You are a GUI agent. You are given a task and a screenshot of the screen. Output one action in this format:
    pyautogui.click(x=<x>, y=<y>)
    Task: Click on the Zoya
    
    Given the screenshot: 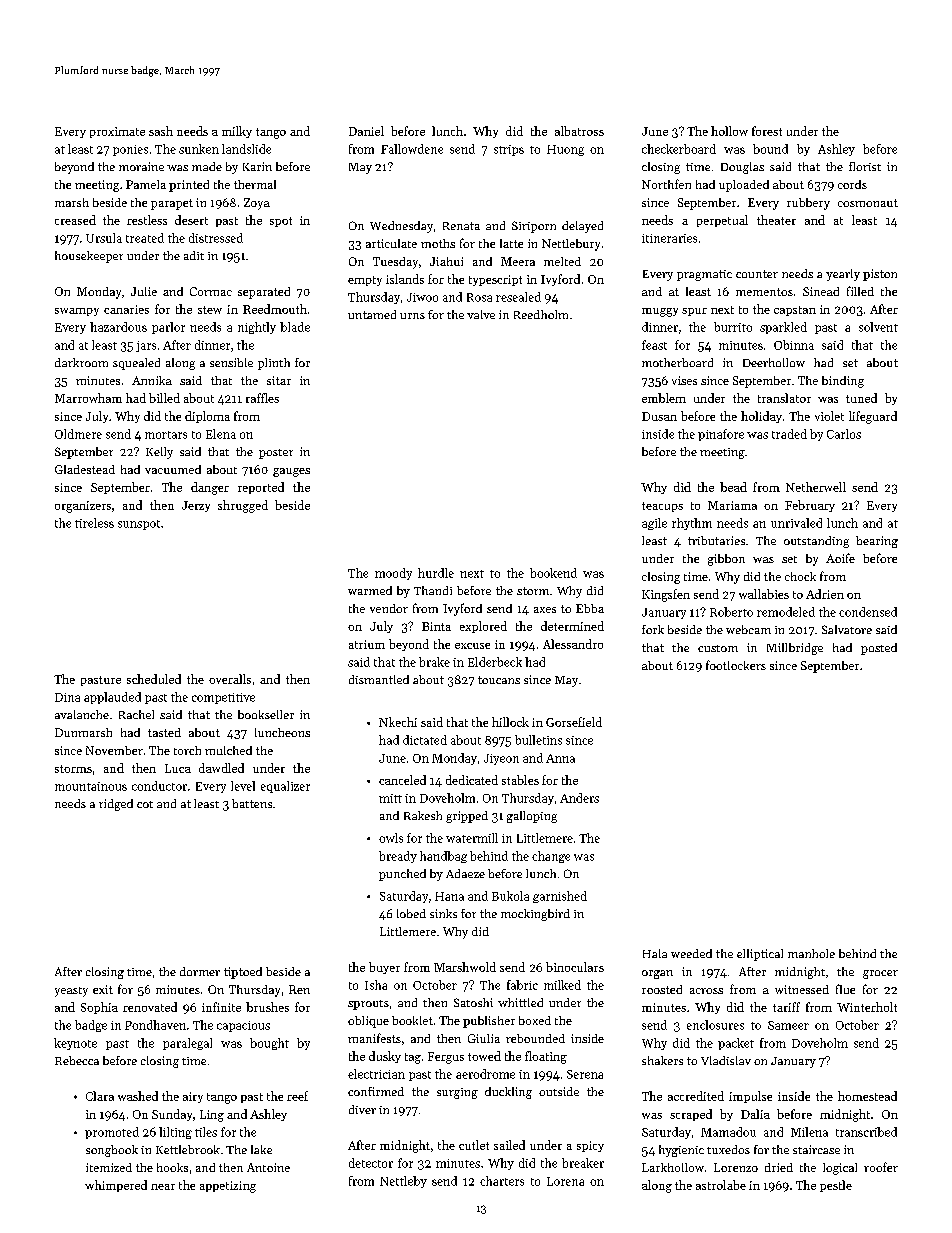 What is the action you would take?
    pyautogui.click(x=257, y=204)
